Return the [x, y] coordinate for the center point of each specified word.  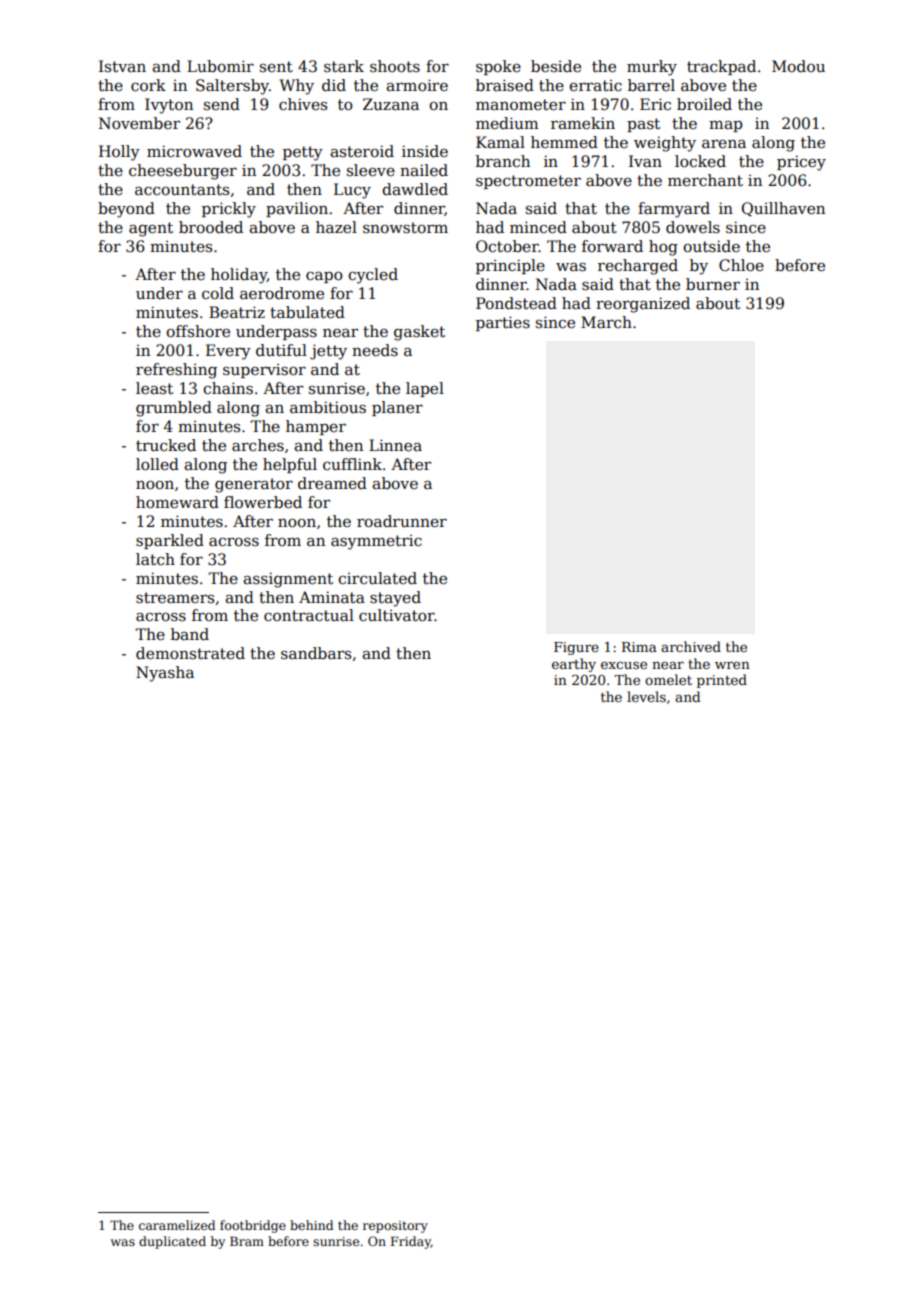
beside [556, 66]
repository [395, 1227]
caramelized [177, 1225]
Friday [411, 1242]
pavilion [297, 209]
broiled [704, 104]
